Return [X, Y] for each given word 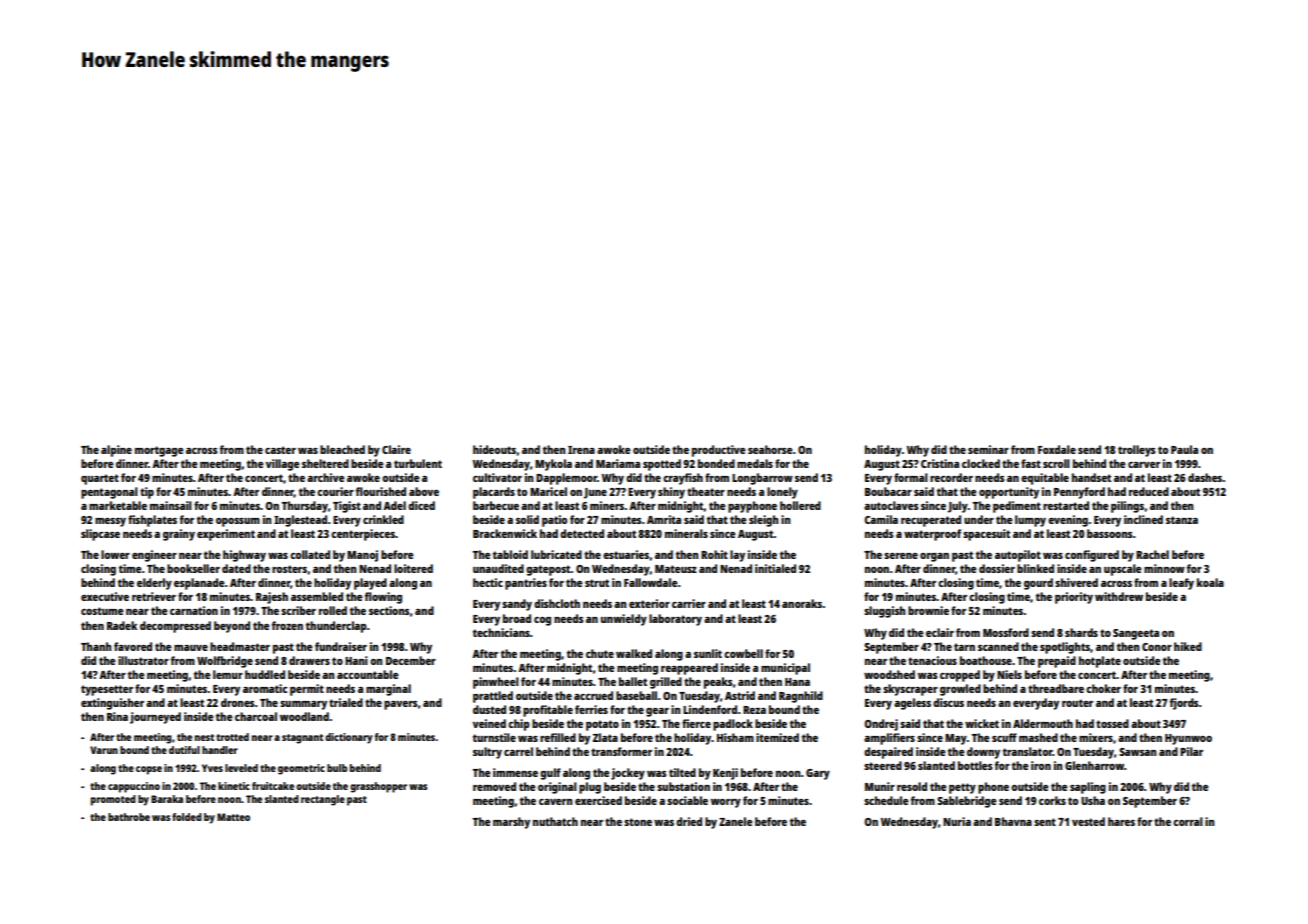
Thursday [305, 507]
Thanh [96, 646]
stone [638, 822]
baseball [636, 695]
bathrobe [129, 817]
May [956, 739]
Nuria [957, 821]
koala [1210, 582]
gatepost [548, 570]
